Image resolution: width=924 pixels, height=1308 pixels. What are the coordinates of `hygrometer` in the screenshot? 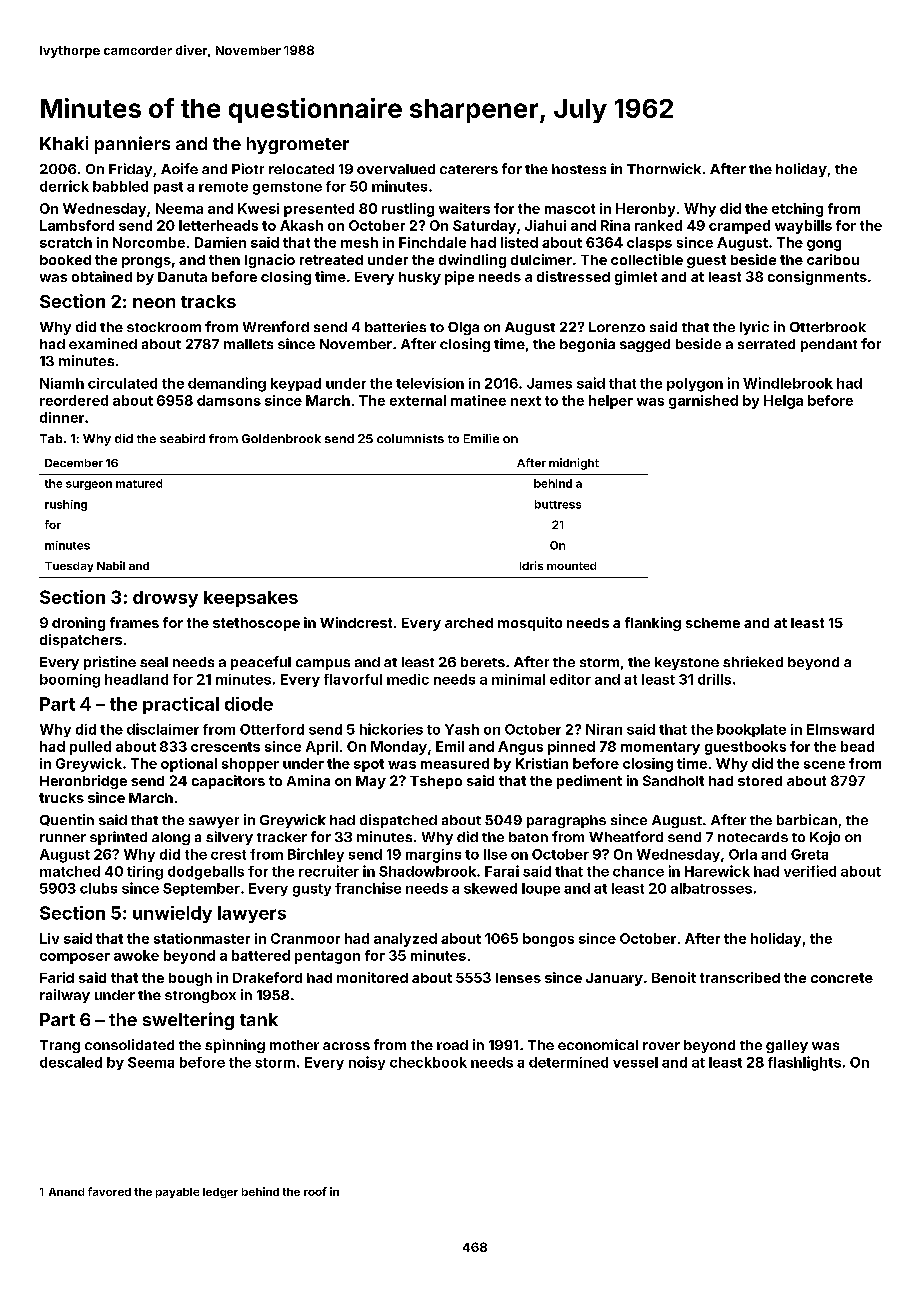 It's located at (298, 145).
